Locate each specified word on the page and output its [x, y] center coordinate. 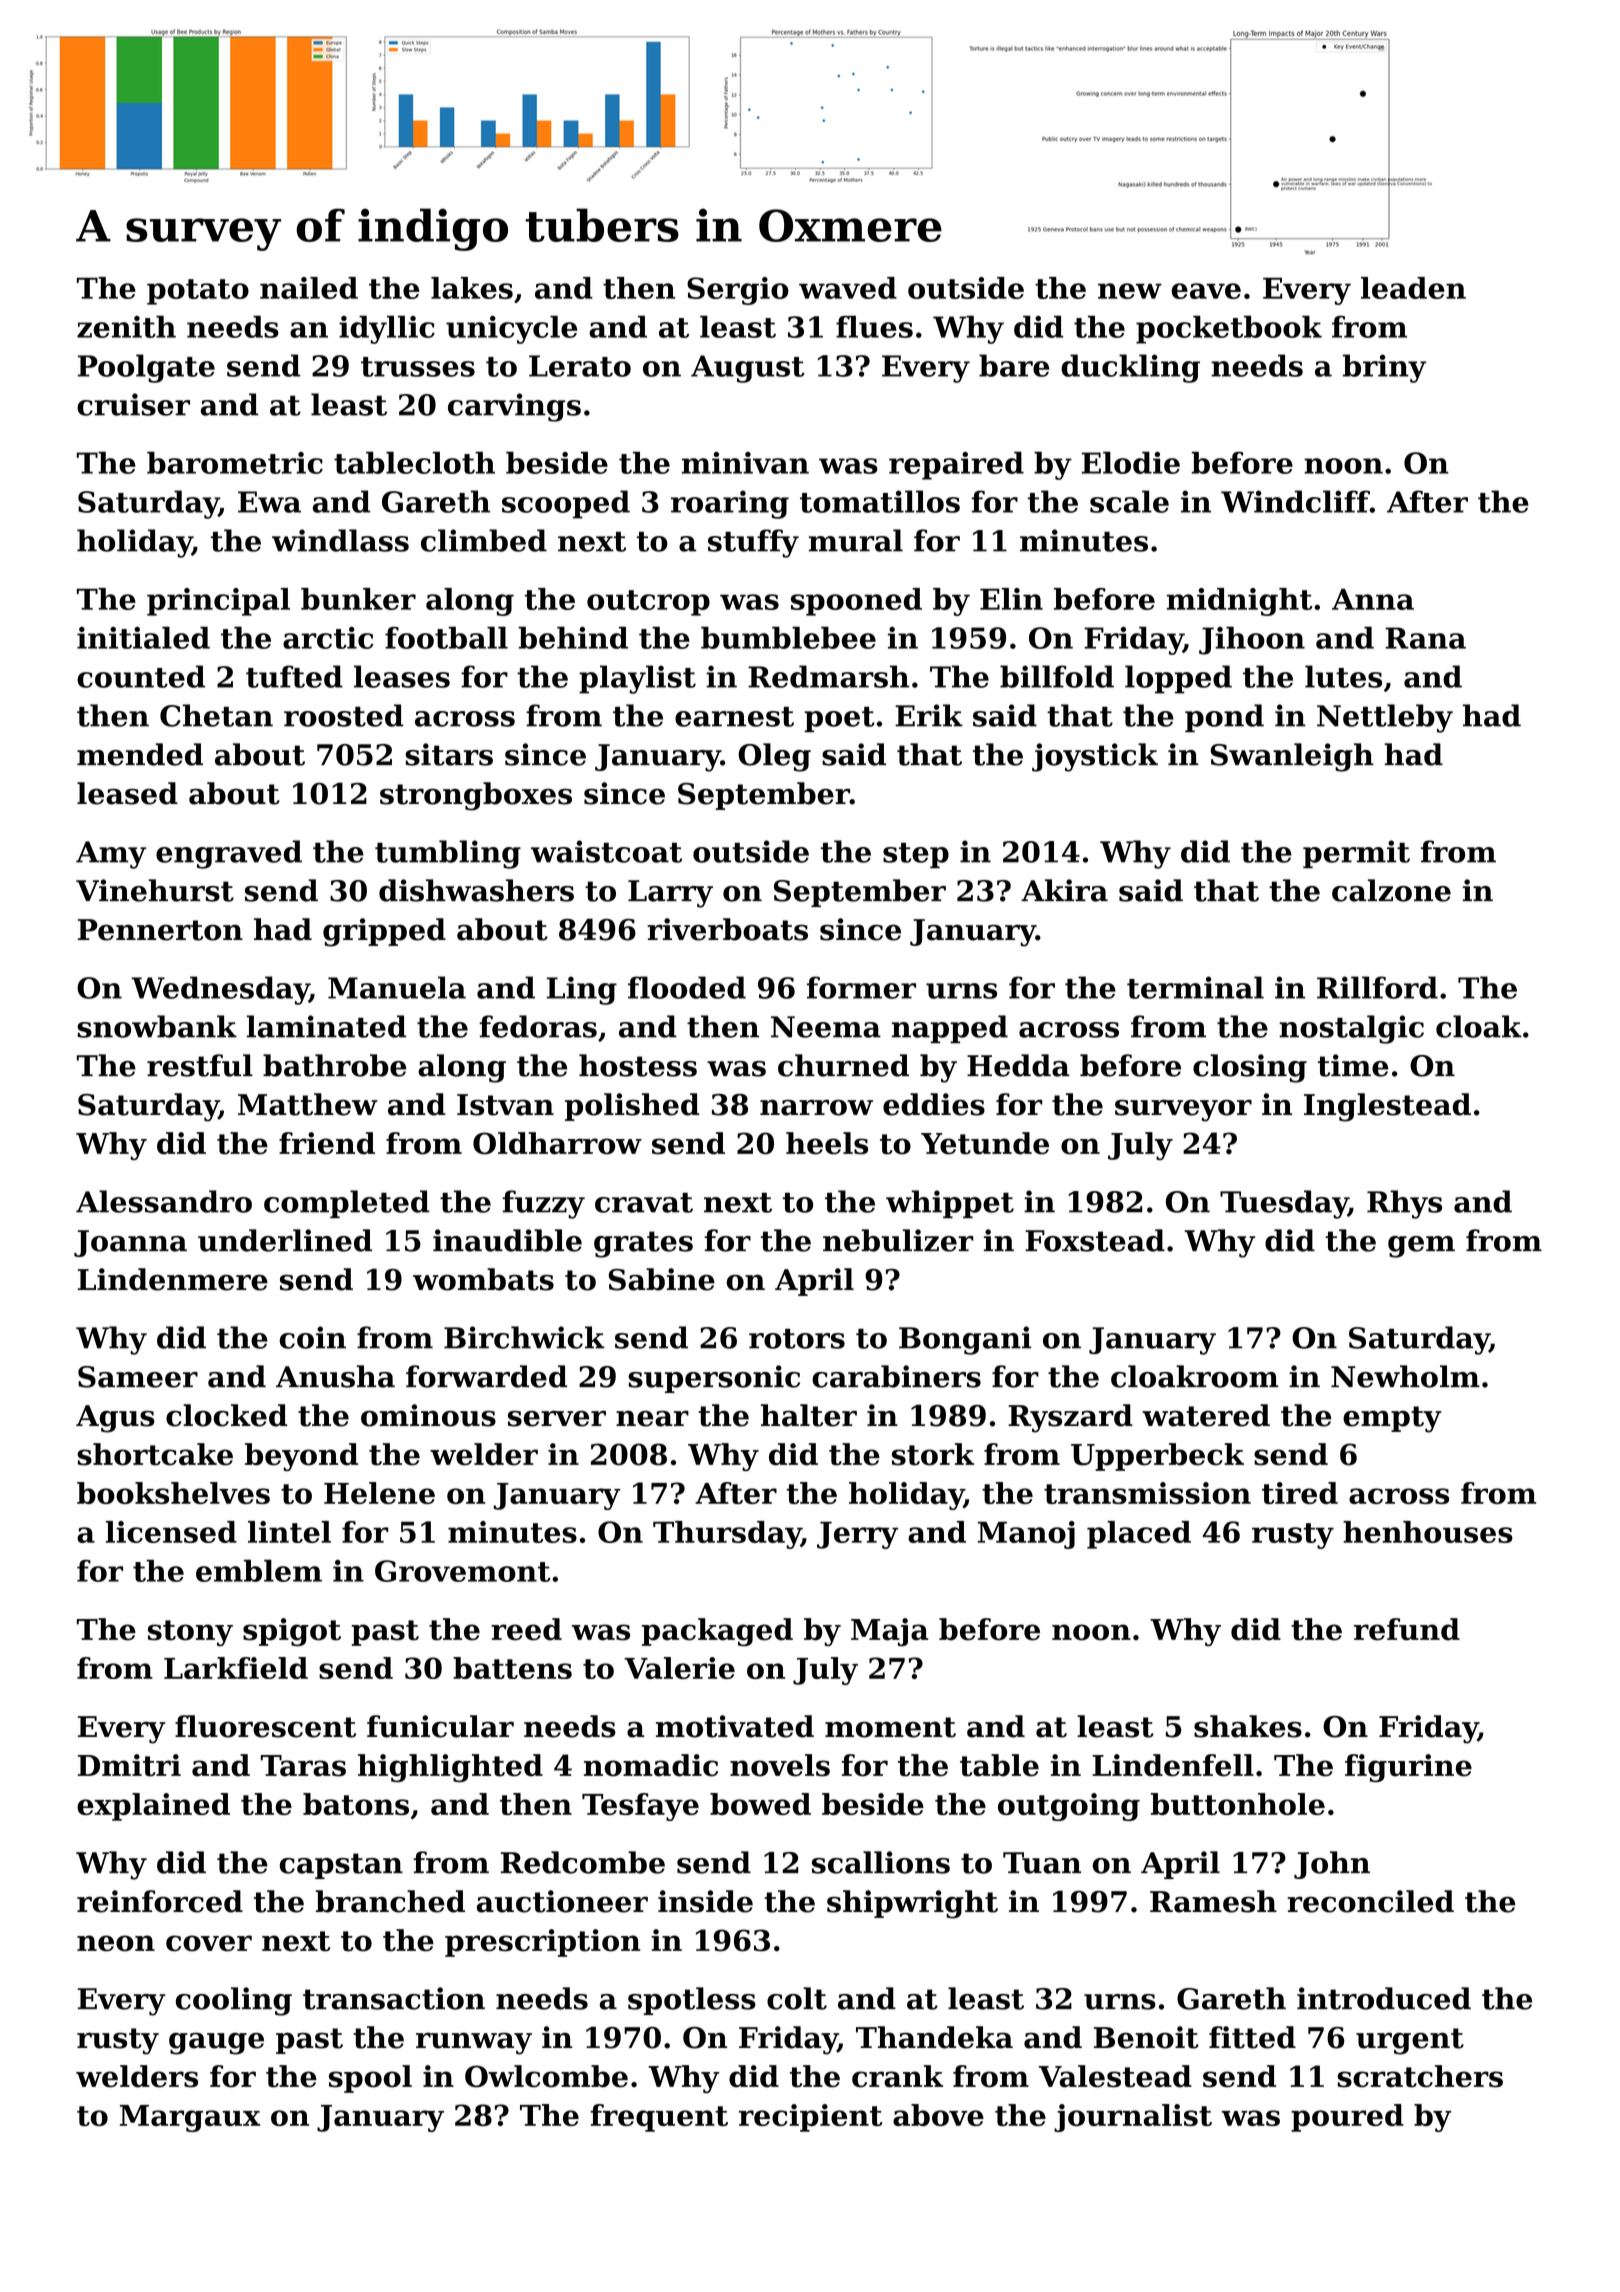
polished [632, 1107]
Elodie [1131, 462]
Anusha [335, 1376]
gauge [216, 2043]
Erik [929, 715]
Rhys [1404, 1204]
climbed [484, 540]
